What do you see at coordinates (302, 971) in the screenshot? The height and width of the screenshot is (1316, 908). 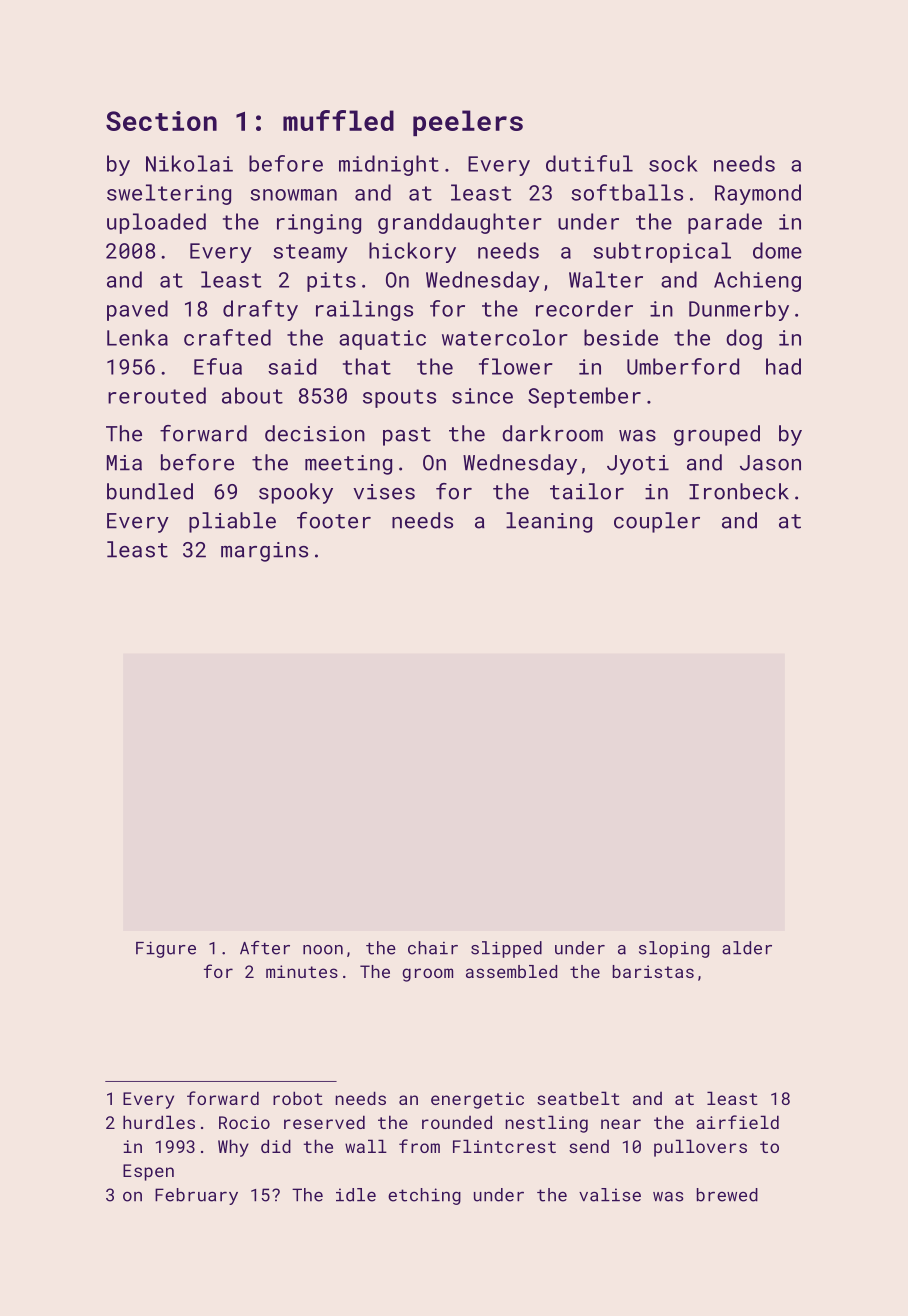 I see `minutes` at bounding box center [302, 971].
